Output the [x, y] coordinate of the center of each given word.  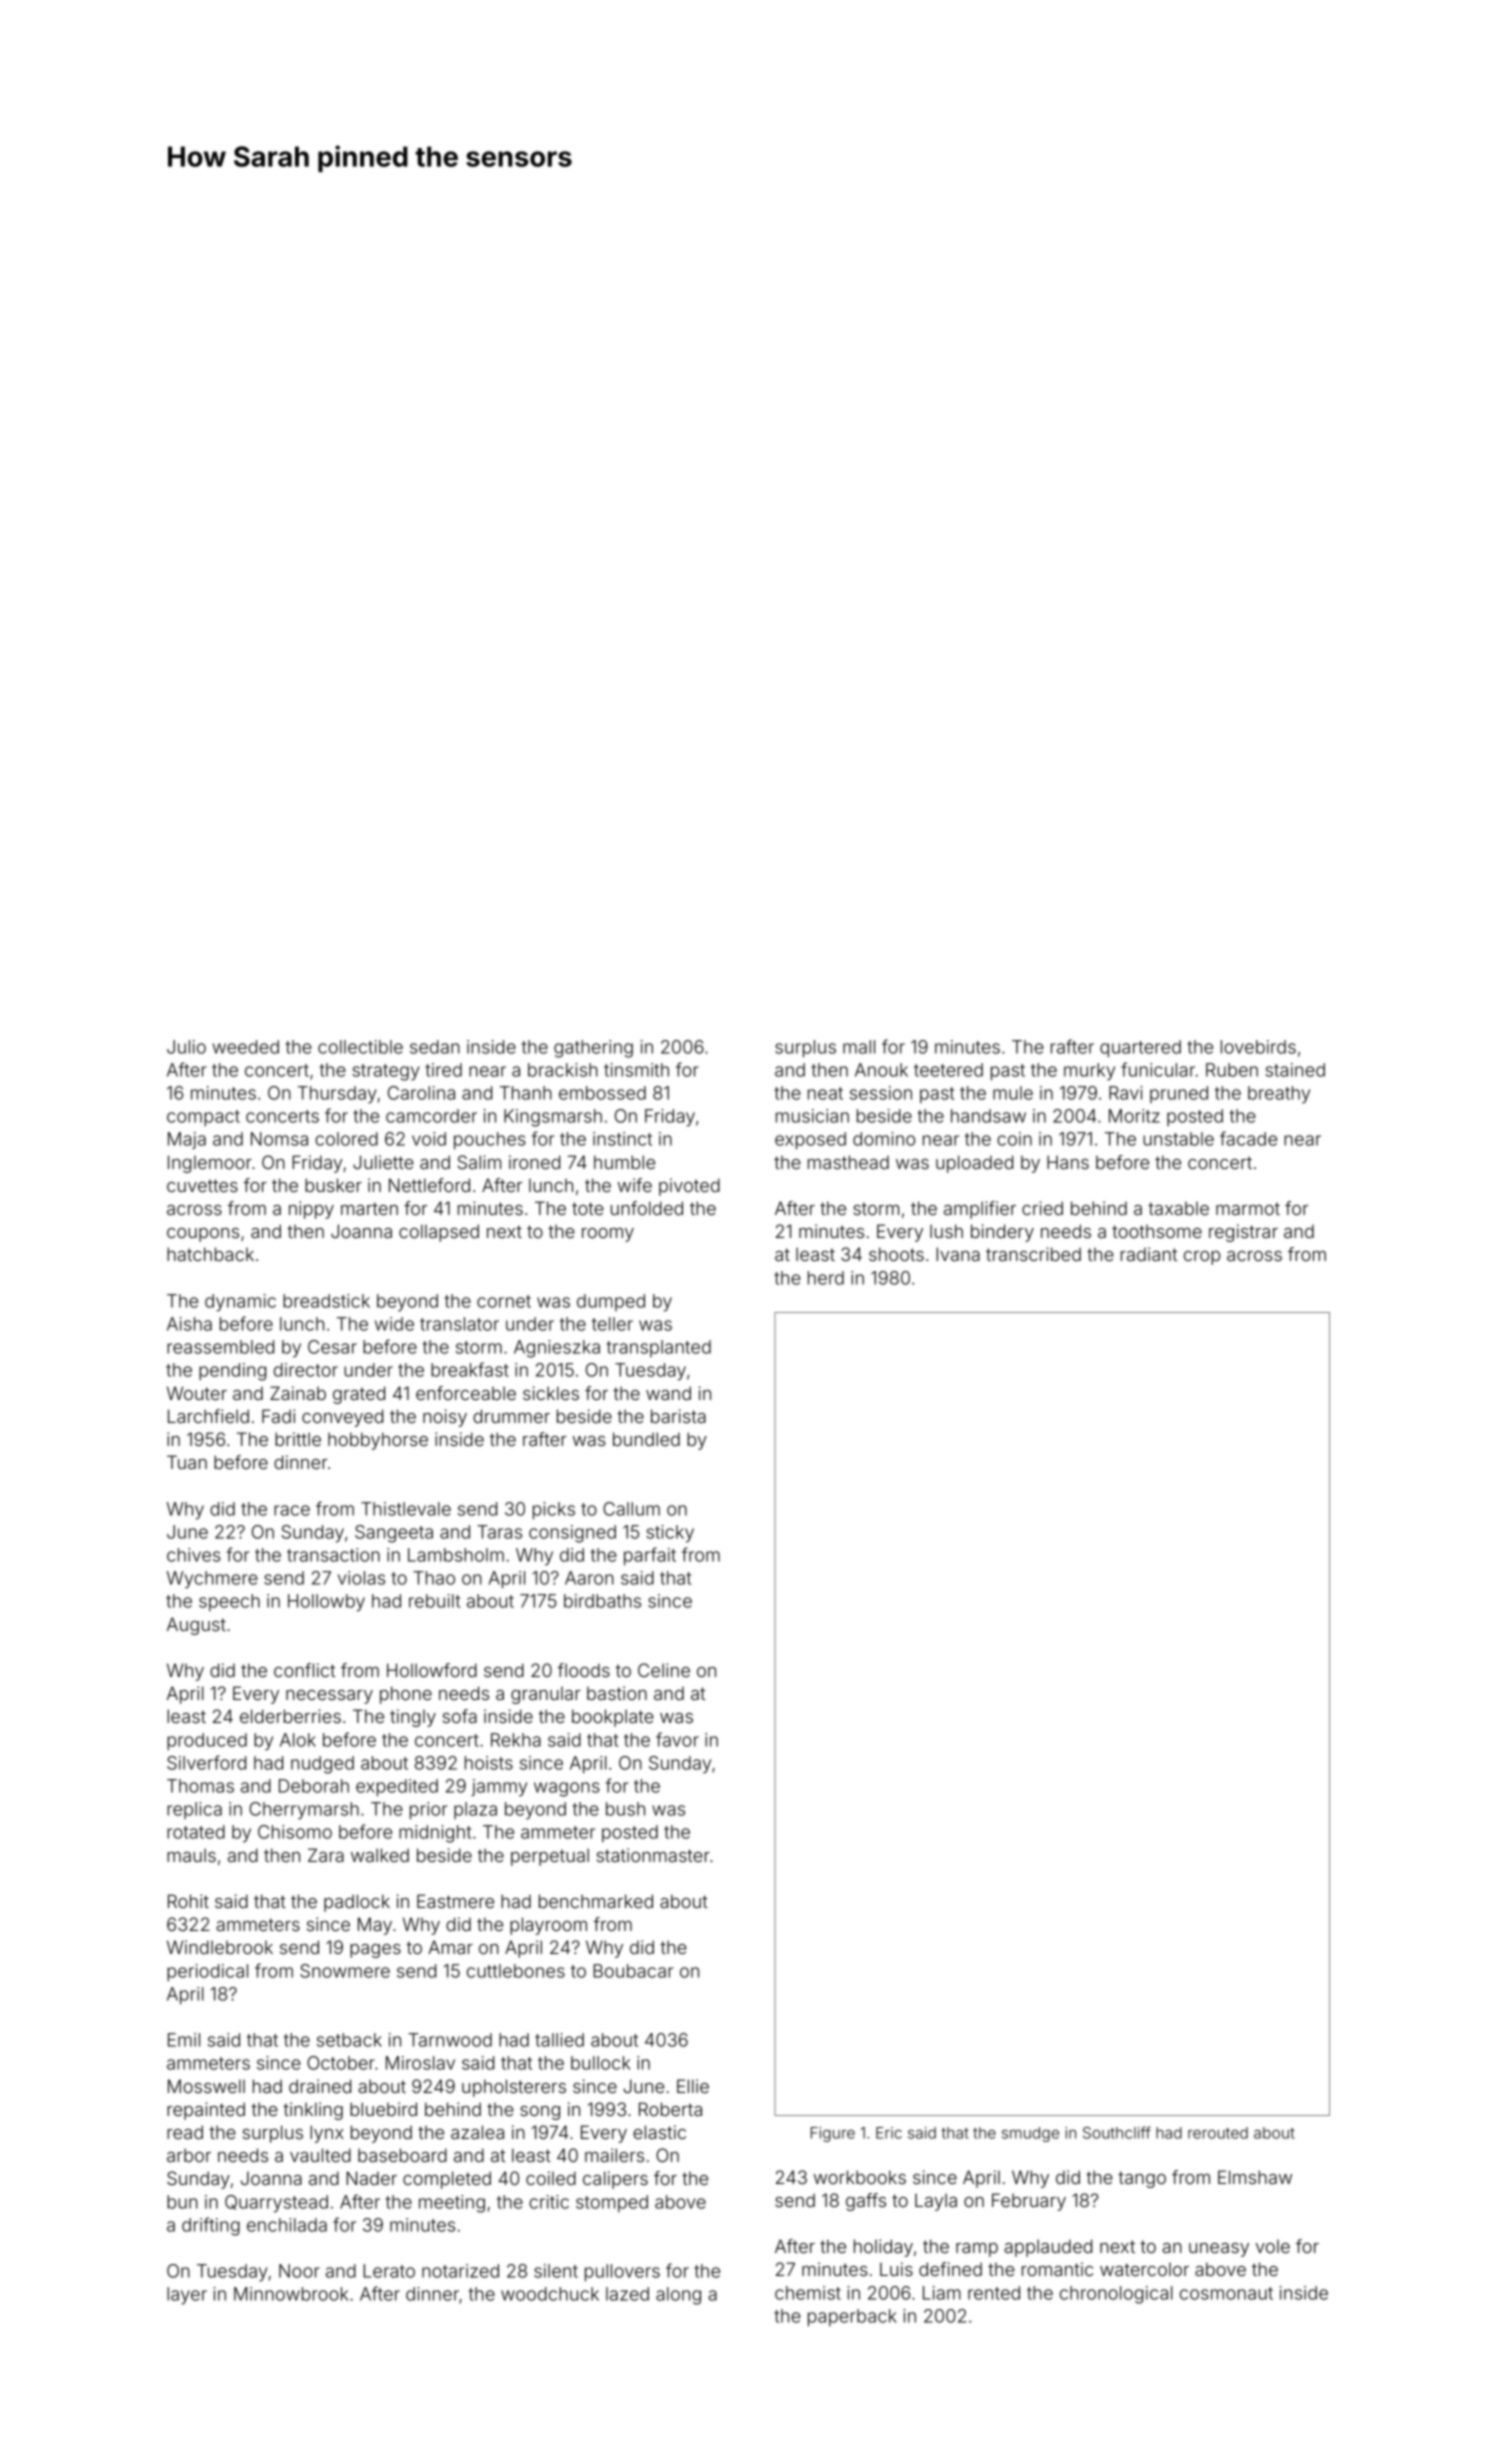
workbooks [860, 2177]
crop [1202, 1258]
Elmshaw [1255, 2177]
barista [678, 1416]
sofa [460, 1716]
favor [677, 1739]
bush [625, 1809]
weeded [246, 1047]
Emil [184, 2040]
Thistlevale [406, 1509]
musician [812, 1116]
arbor [189, 2155]
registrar [1243, 1233]
